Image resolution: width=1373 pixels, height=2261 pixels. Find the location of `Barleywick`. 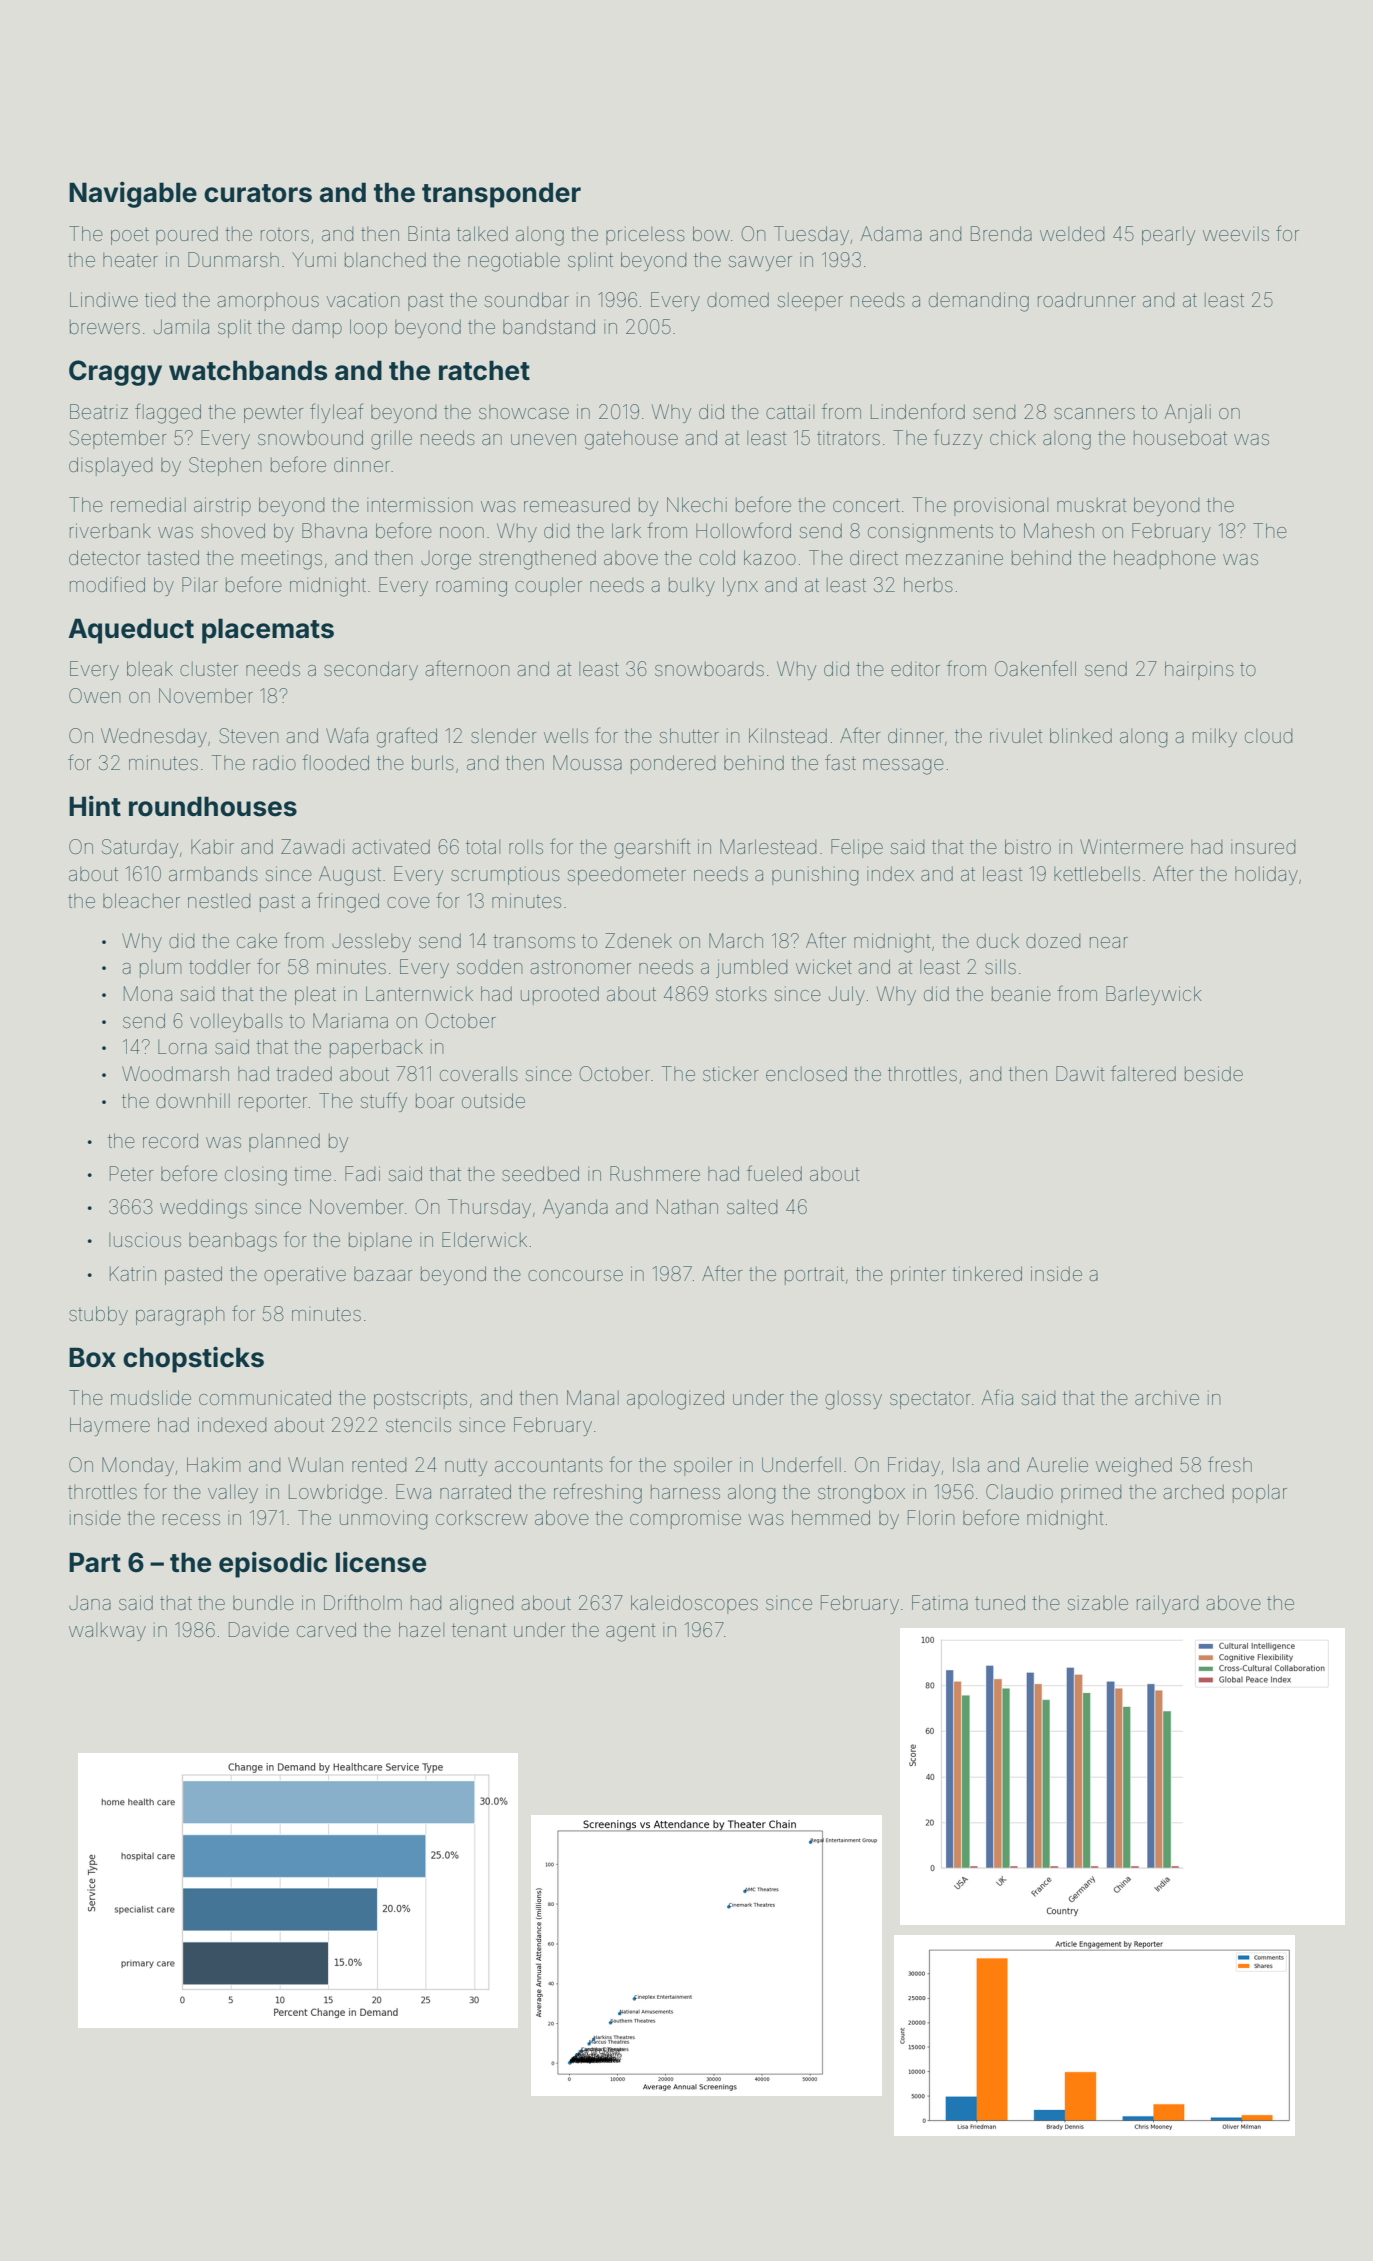

Barleywick is located at coordinates (1153, 995).
